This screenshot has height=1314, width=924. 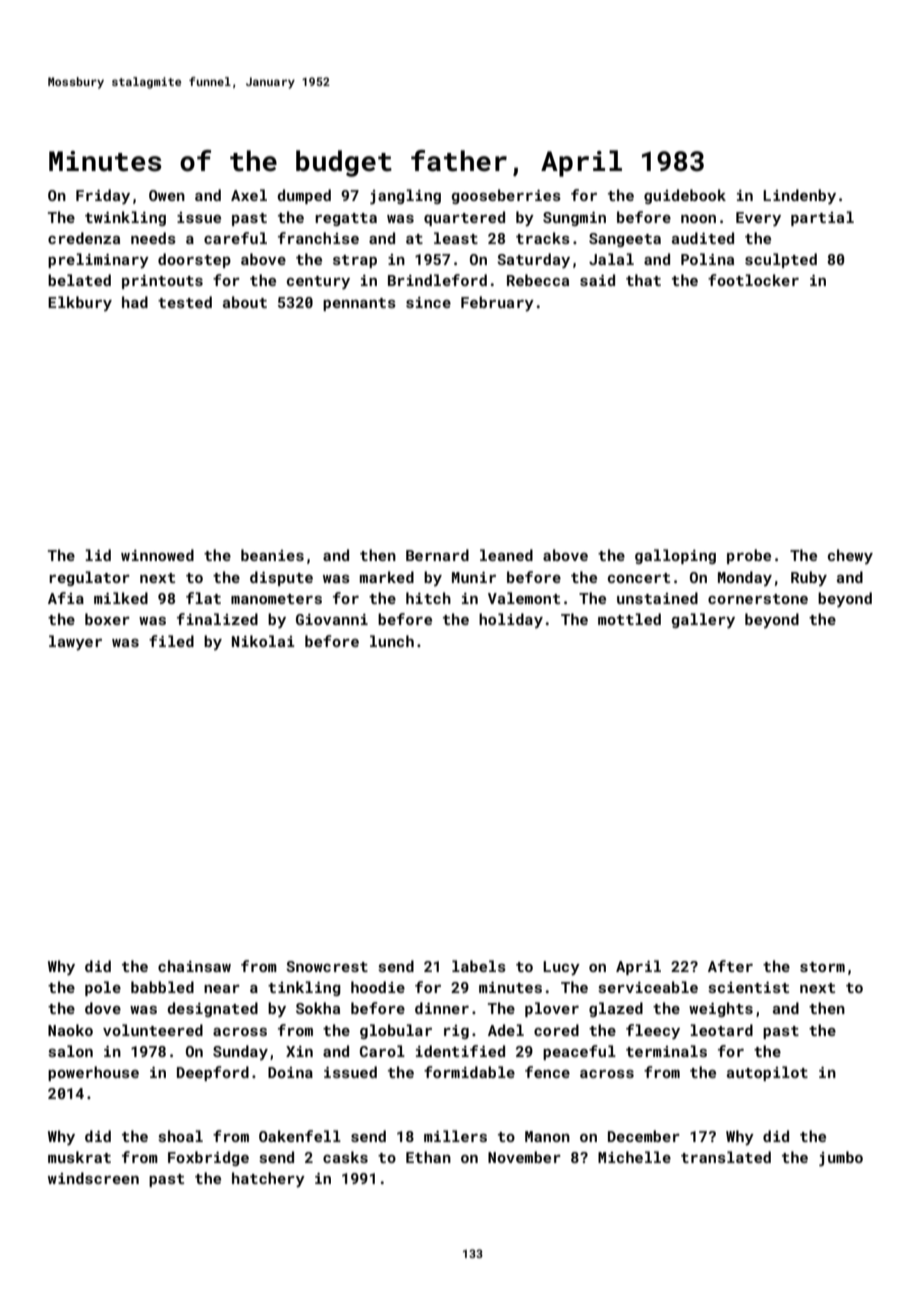 What do you see at coordinates (171, 641) in the screenshot?
I see `filed` at bounding box center [171, 641].
